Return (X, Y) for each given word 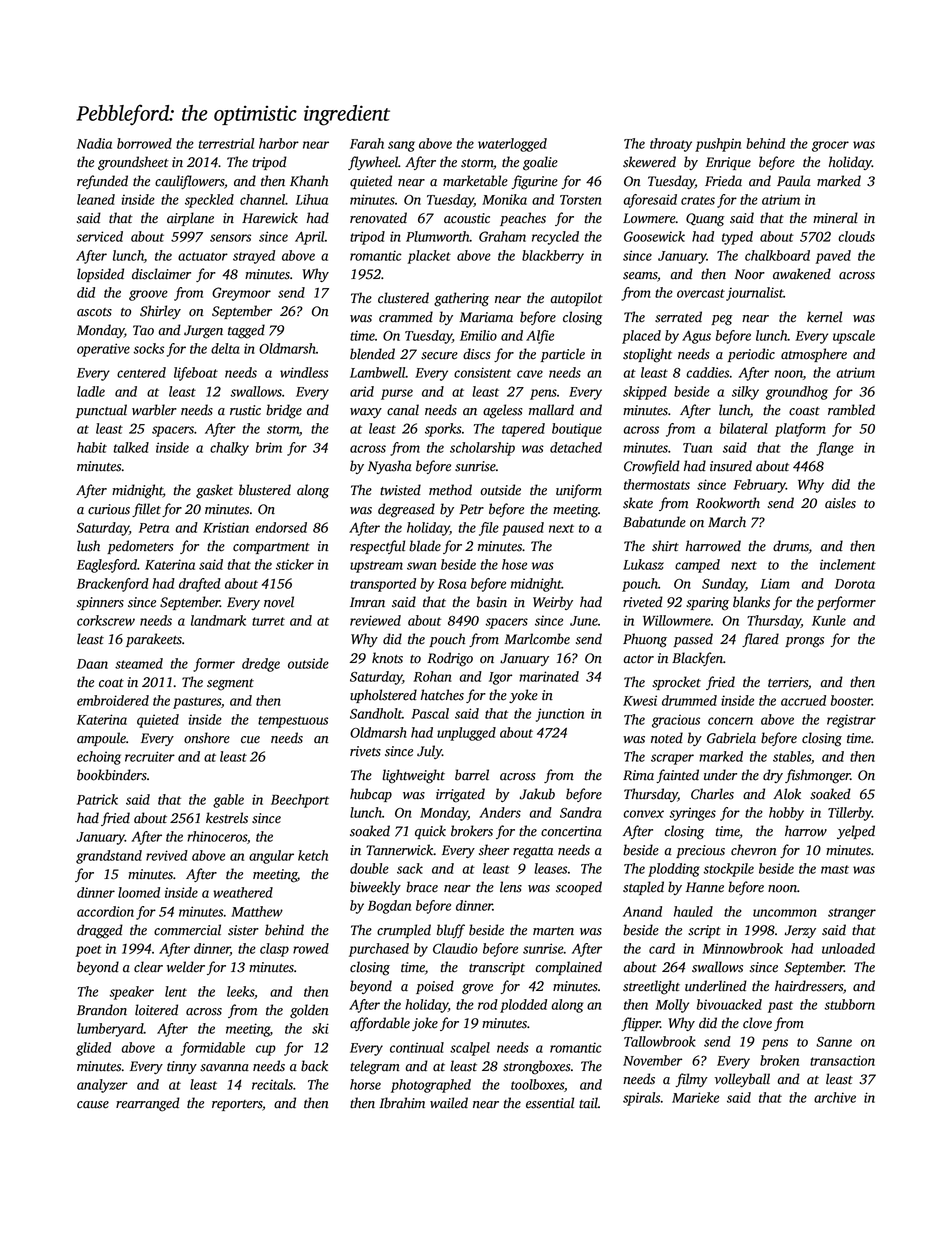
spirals (641, 1099)
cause (93, 1105)
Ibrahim (402, 1103)
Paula (794, 181)
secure (439, 356)
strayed (254, 257)
